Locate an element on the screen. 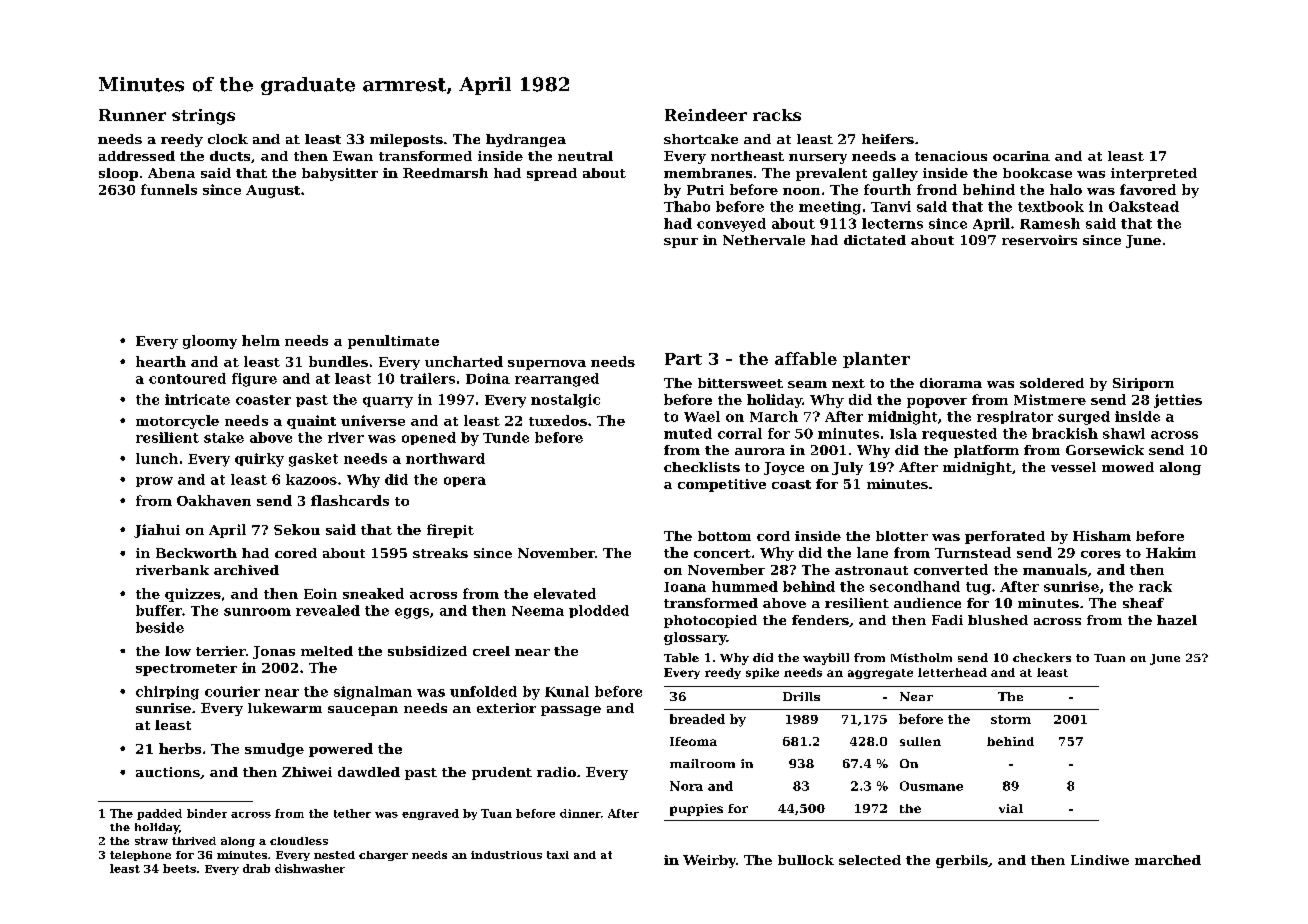  vial is located at coordinates (1011, 808).
